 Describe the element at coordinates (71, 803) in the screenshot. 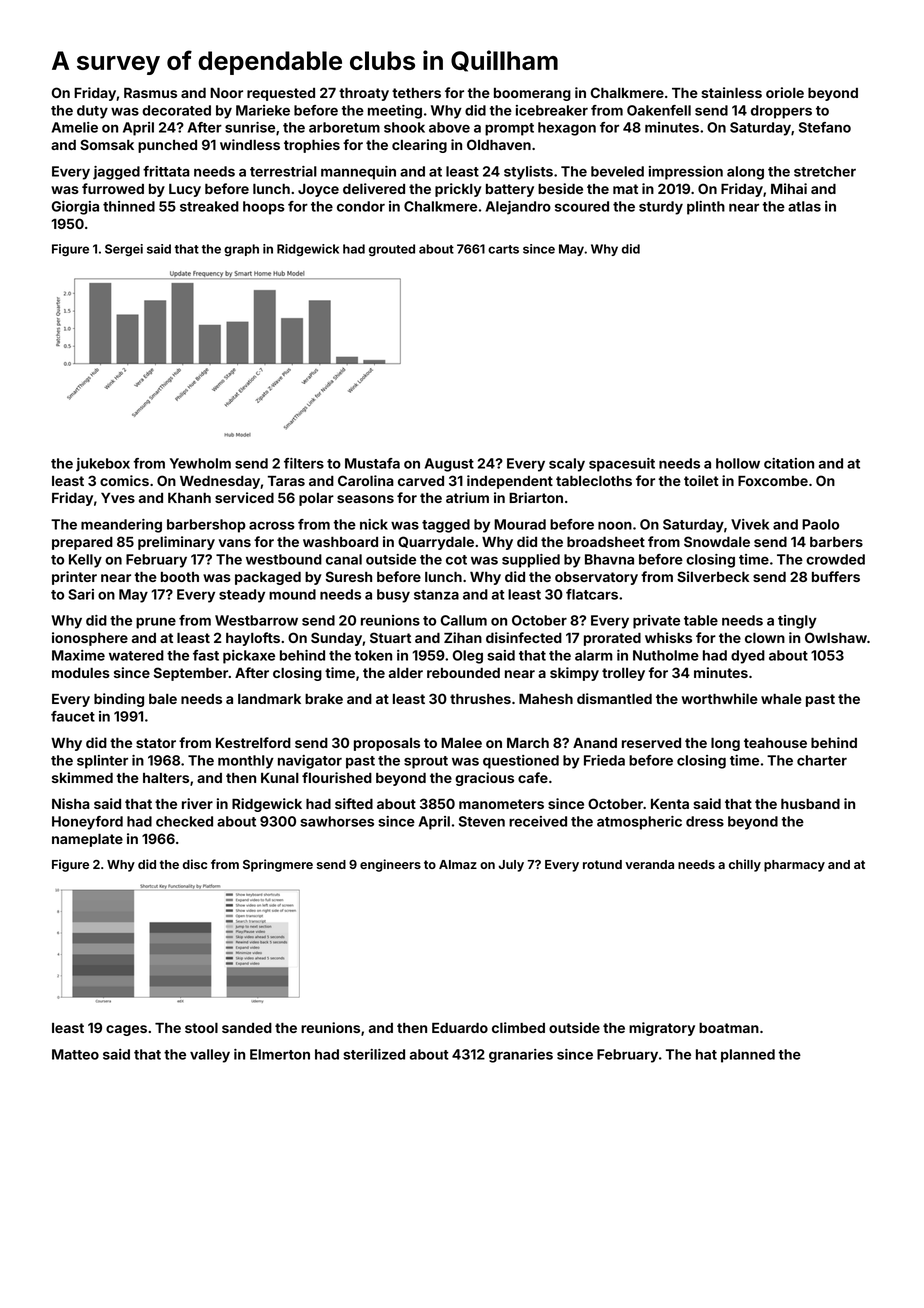

I see `Nisha` at that location.
